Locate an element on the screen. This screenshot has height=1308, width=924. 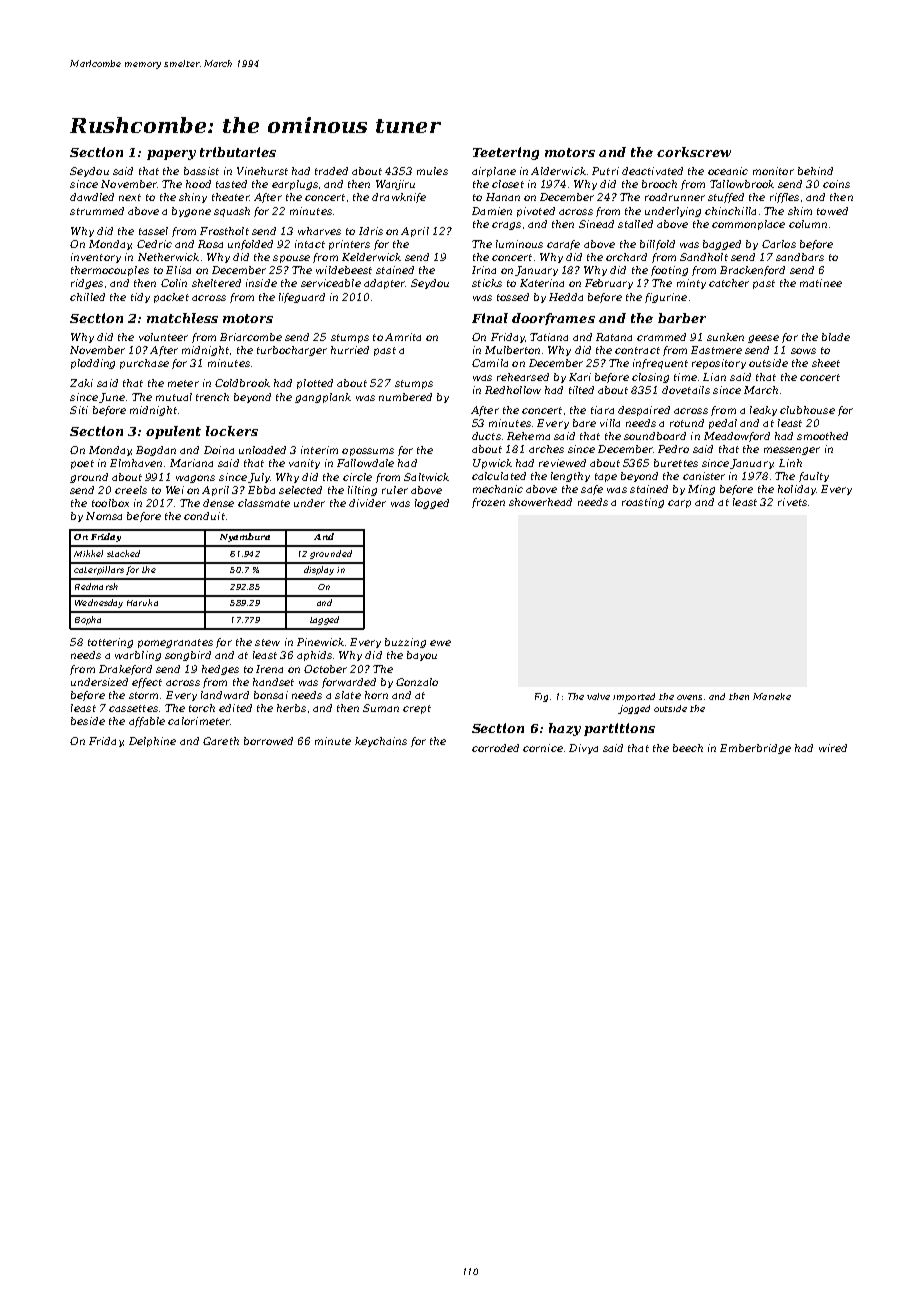
Teetering is located at coordinates (506, 153).
